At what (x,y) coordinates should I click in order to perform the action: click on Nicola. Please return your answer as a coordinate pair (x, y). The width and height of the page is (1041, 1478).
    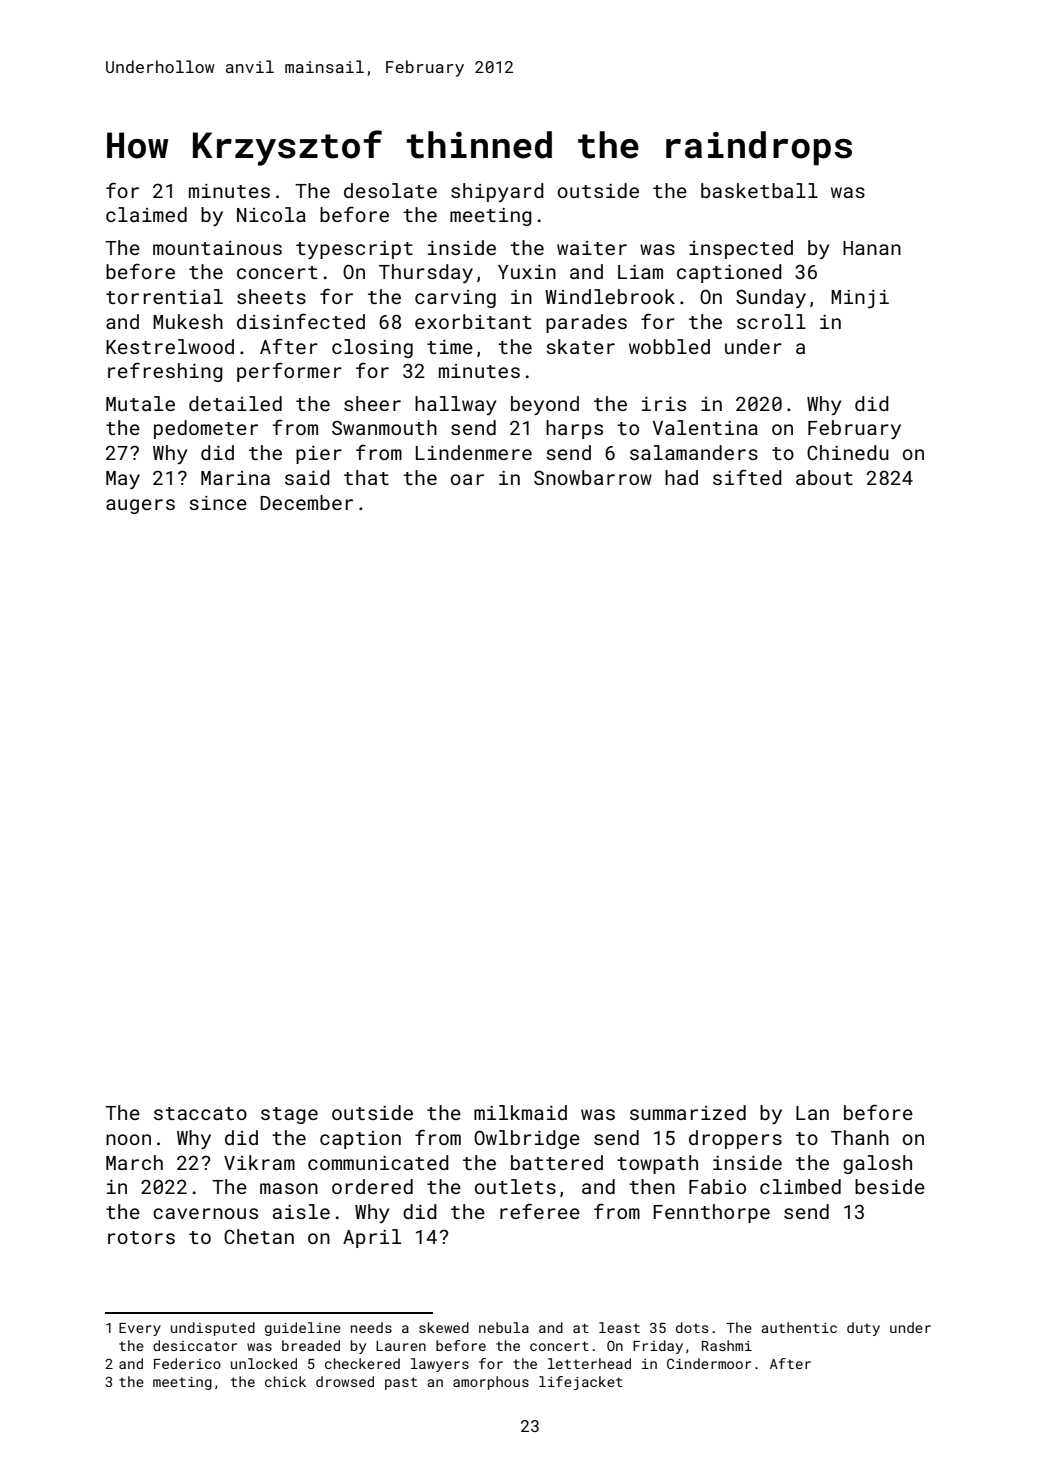
    Looking at the image, I should click on (271, 214).
